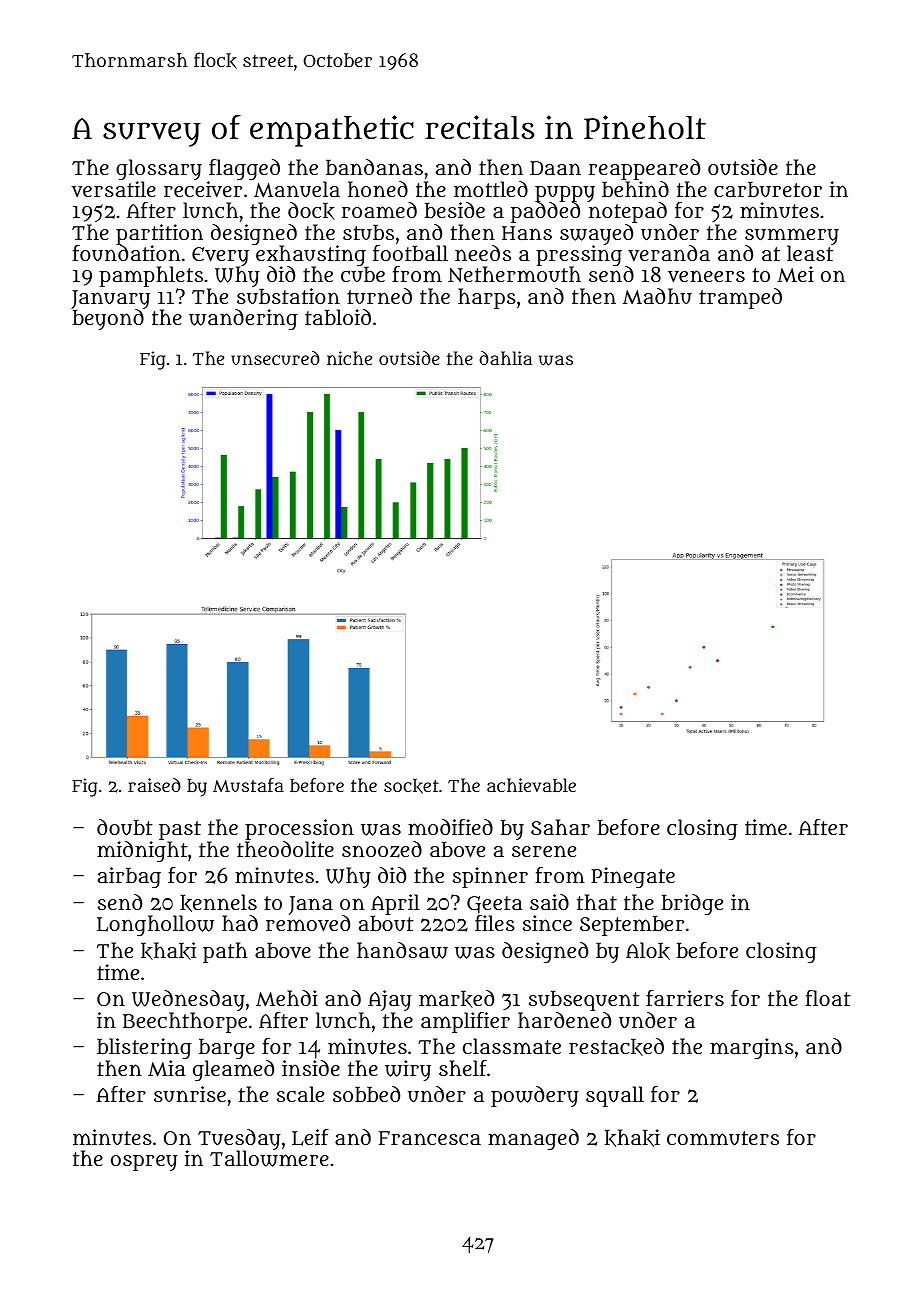  I want to click on unsecured, so click(275, 358).
